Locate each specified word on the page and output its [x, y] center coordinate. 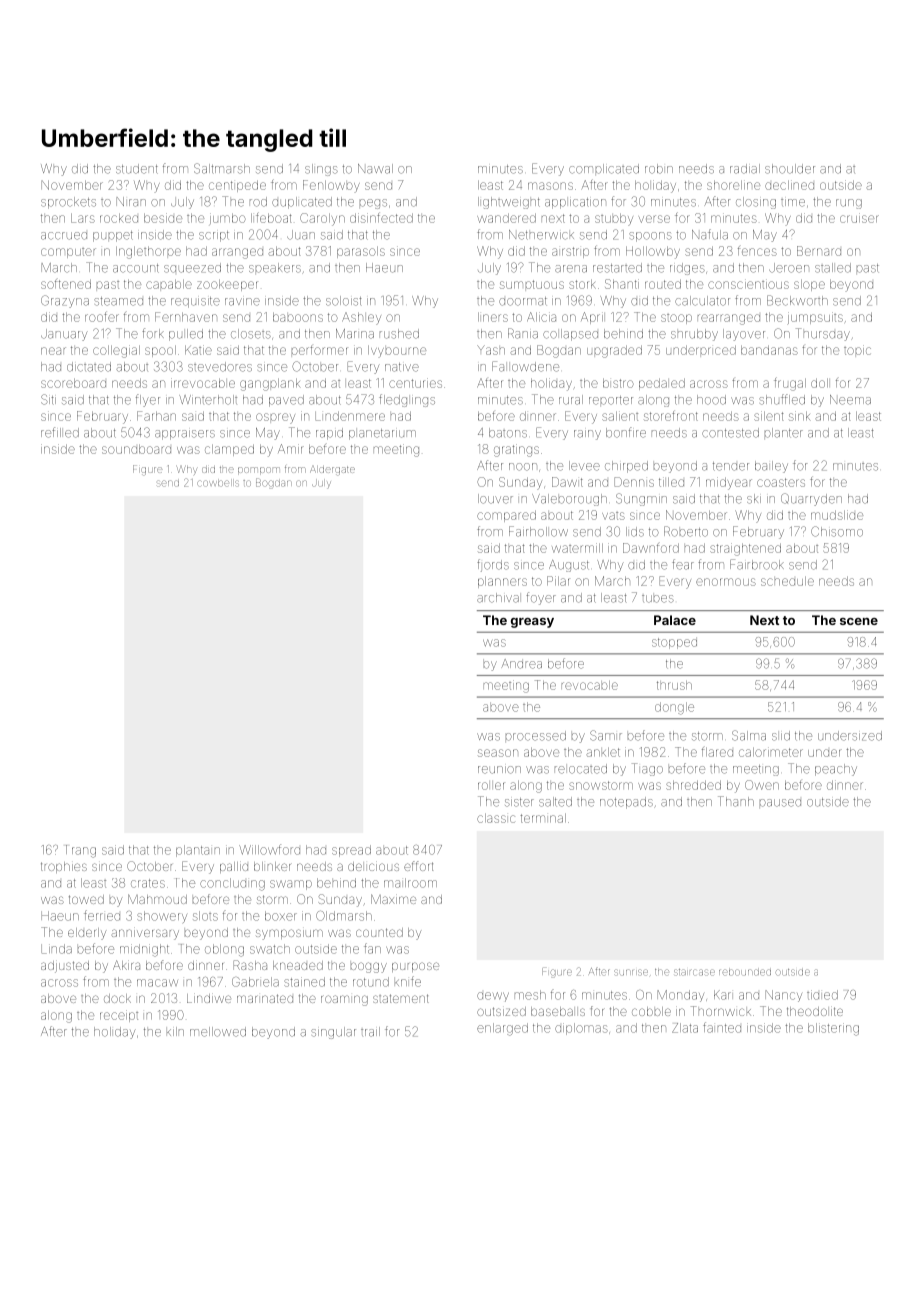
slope [809, 285]
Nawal [375, 169]
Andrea [521, 664]
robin [659, 169]
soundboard [136, 449]
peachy [836, 770]
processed [536, 736]
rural [571, 400]
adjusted [65, 967]
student [137, 169]
